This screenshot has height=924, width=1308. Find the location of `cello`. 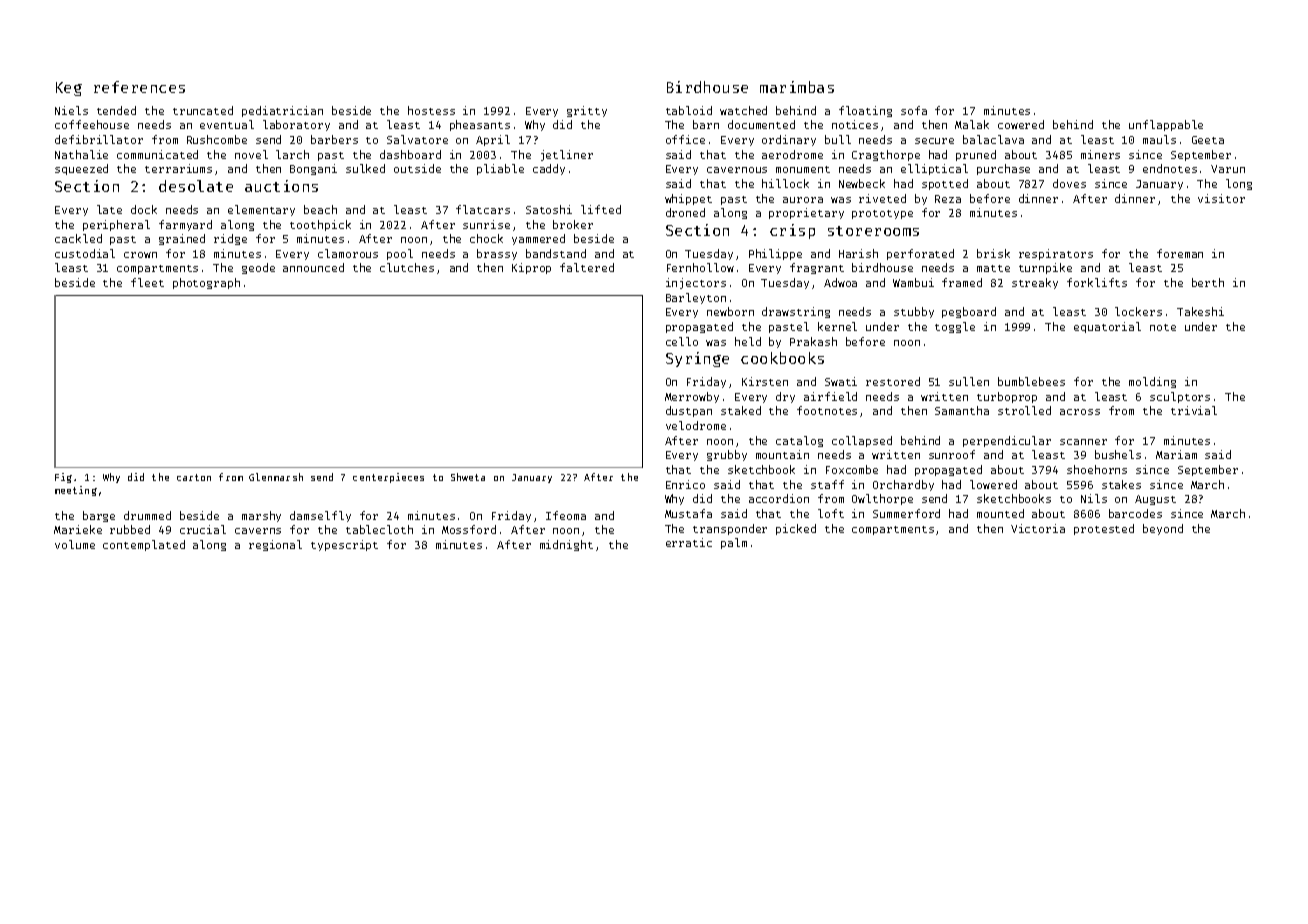

cello is located at coordinates (682, 341).
